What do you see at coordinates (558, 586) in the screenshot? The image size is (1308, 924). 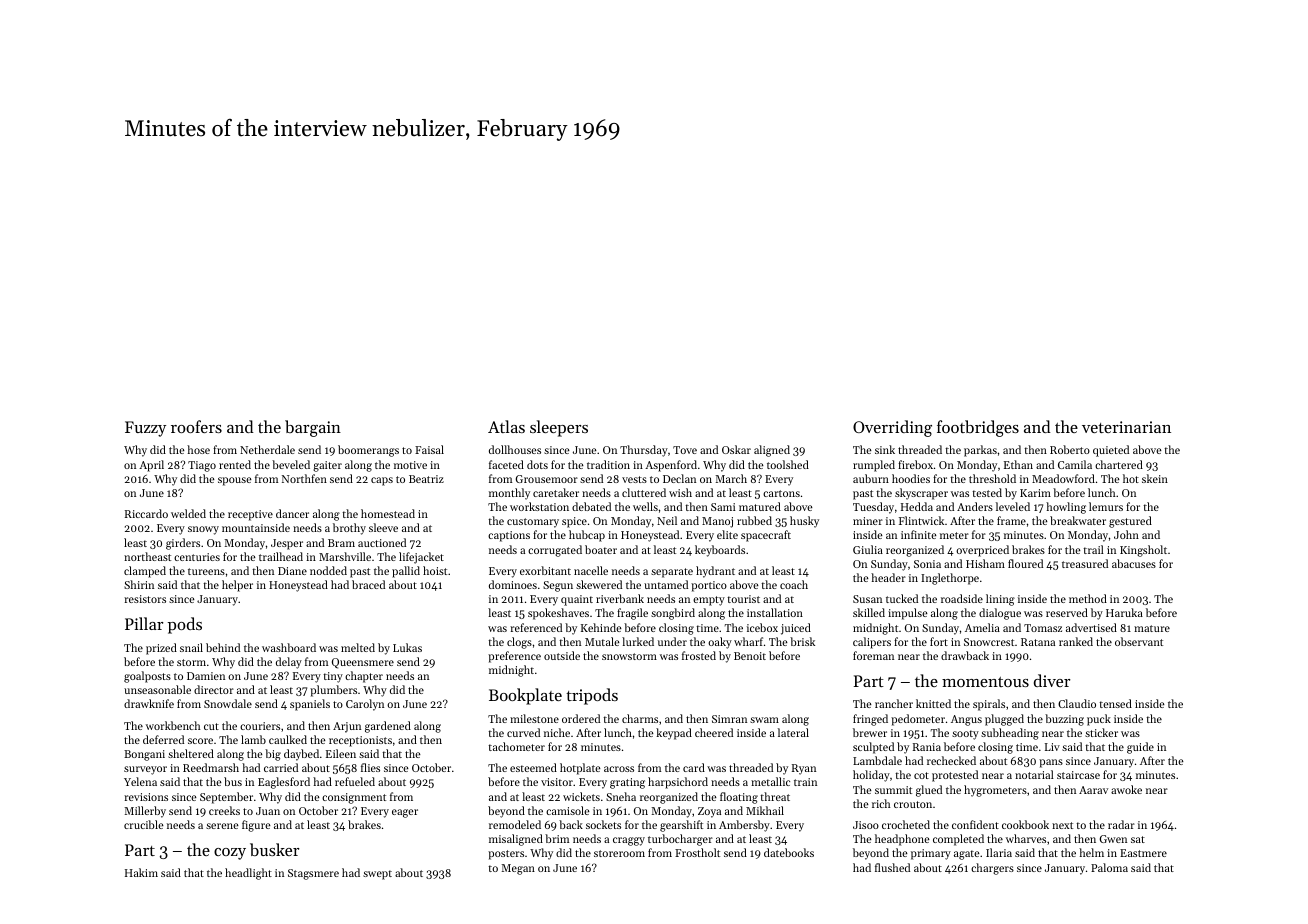 I see `Segun` at bounding box center [558, 586].
